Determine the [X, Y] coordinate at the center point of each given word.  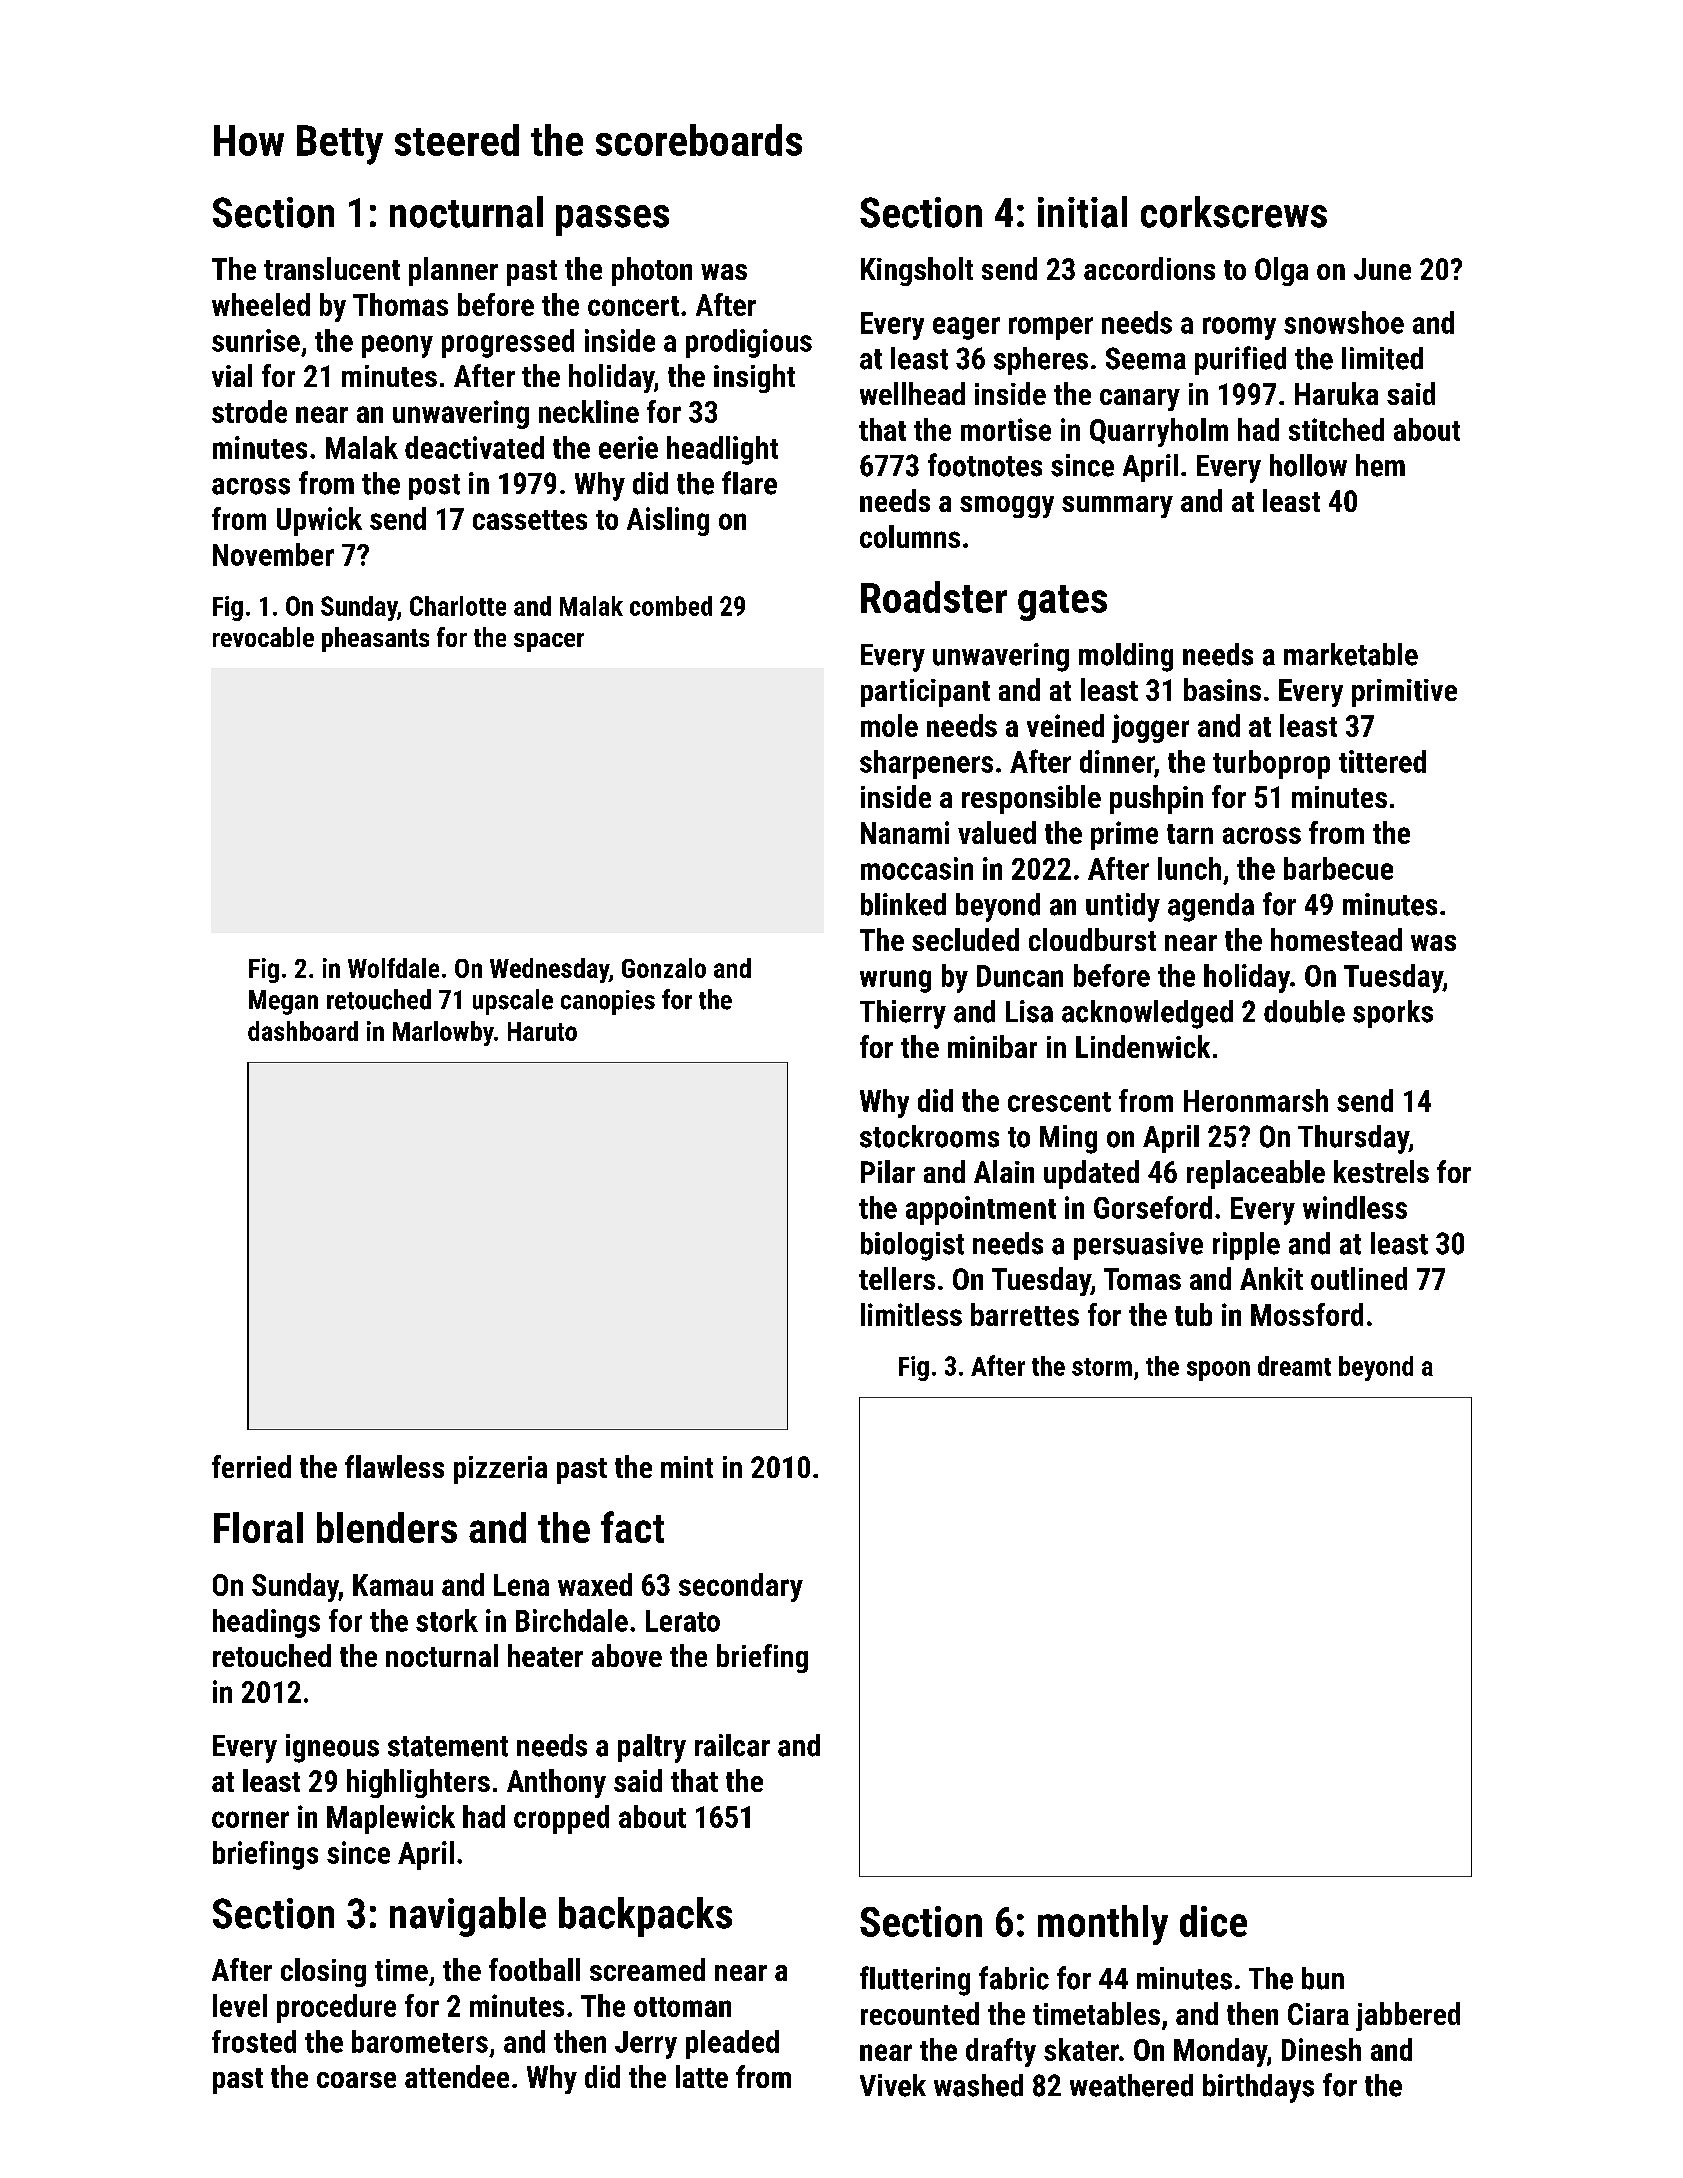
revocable [263, 637]
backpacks [645, 1917]
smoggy [1007, 507]
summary [1117, 507]
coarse [356, 2080]
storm [1102, 1367]
